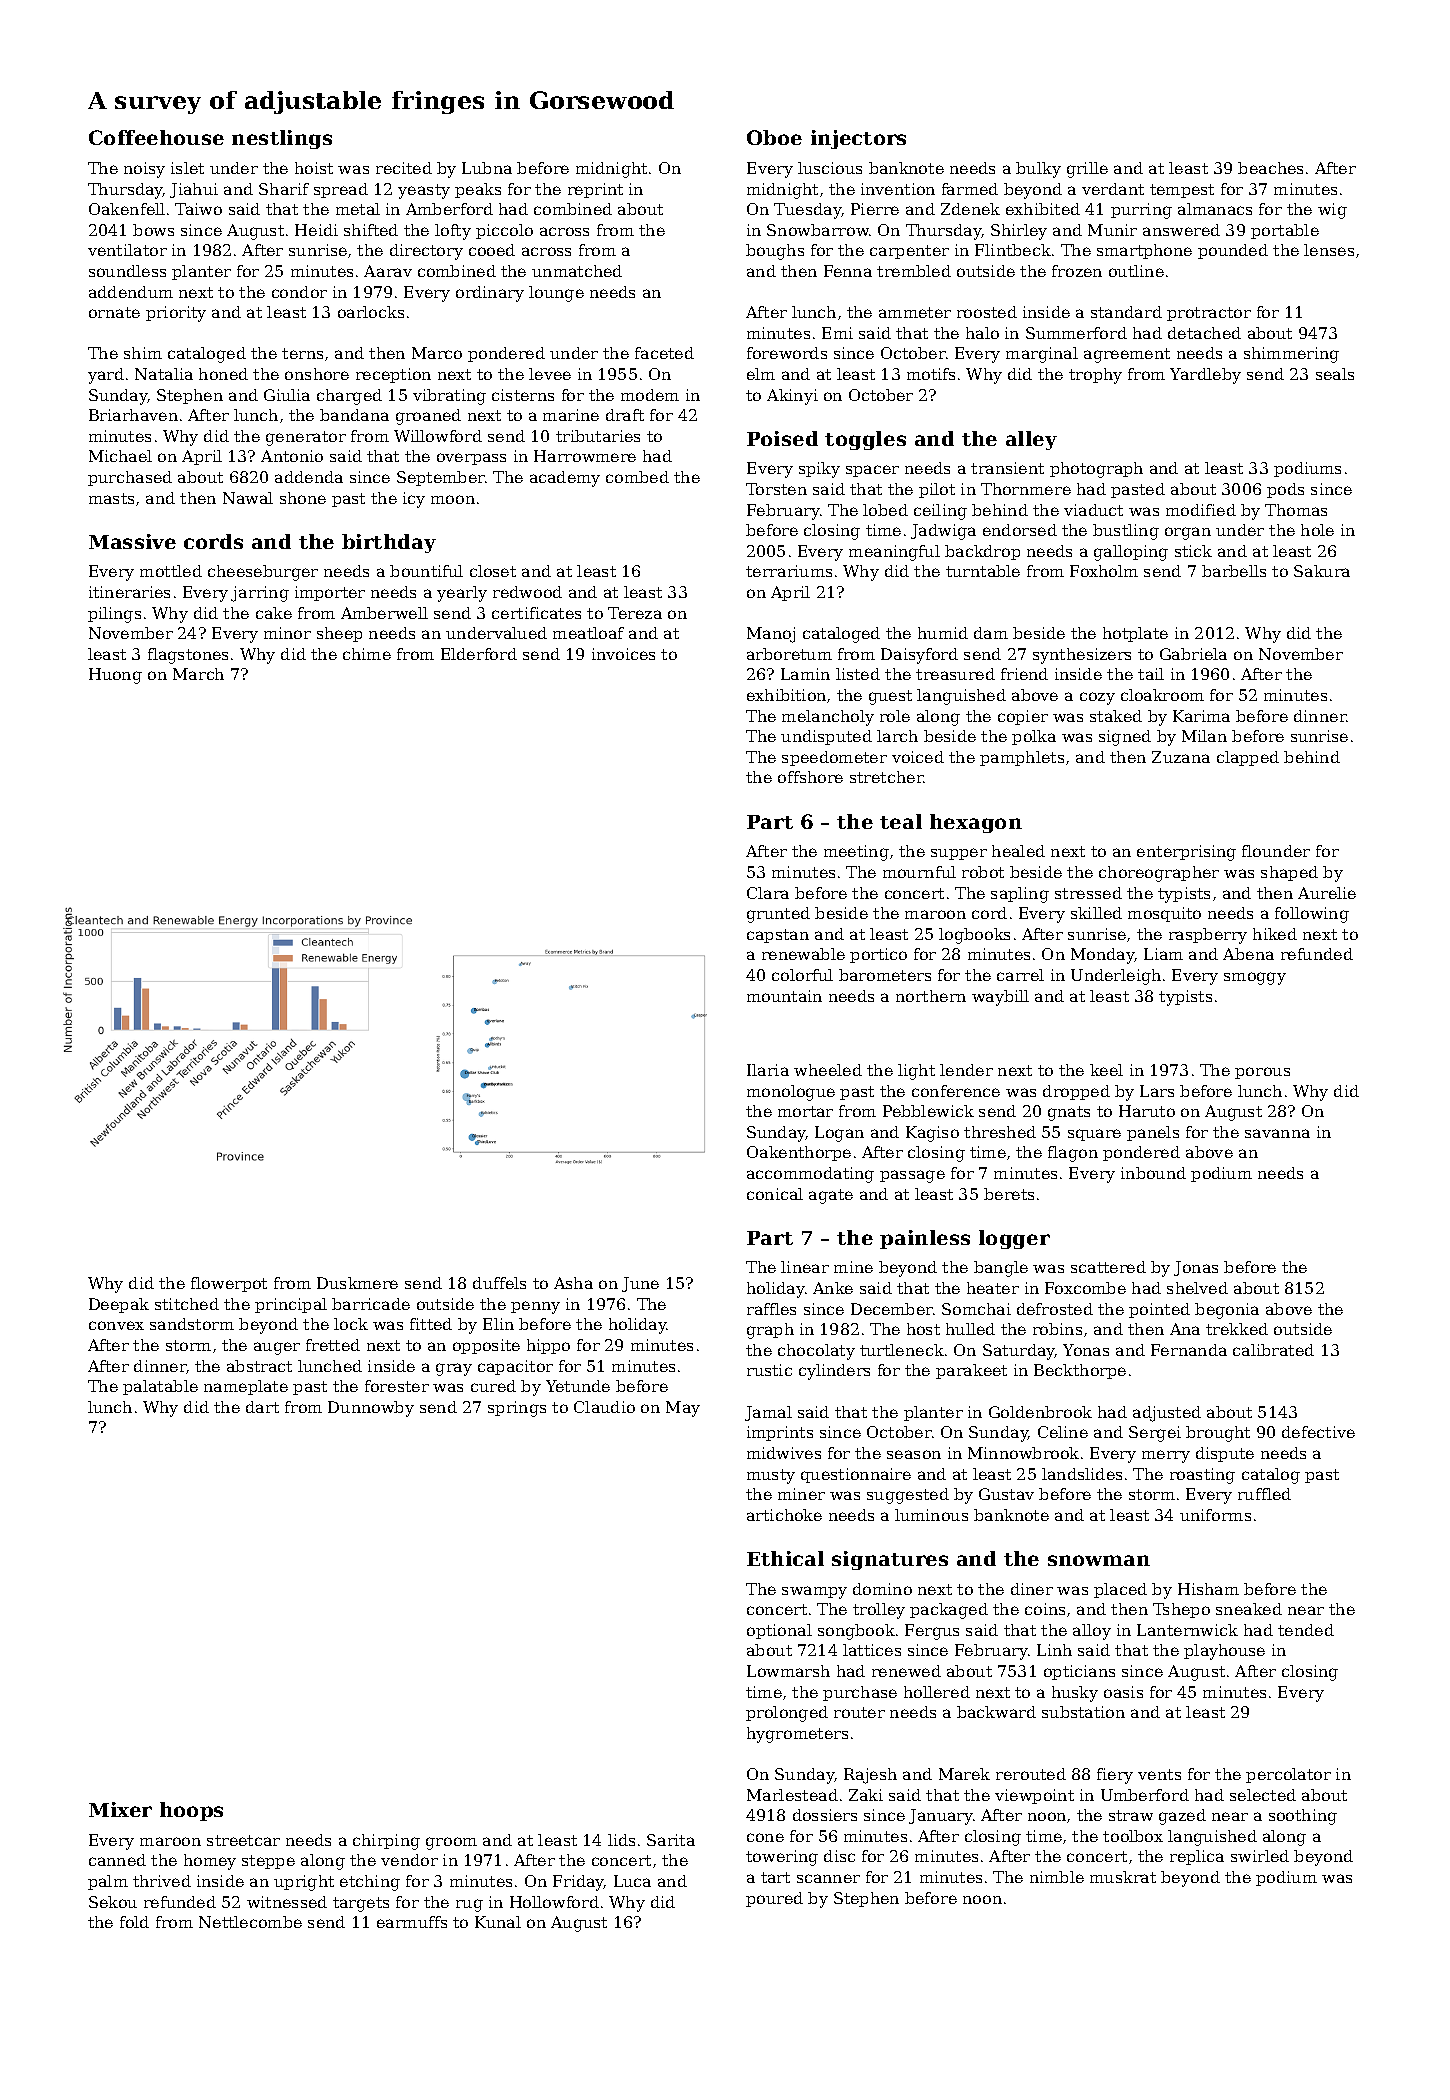  Describe the element at coordinates (771, 1309) in the image. I see `raffles` at that location.
